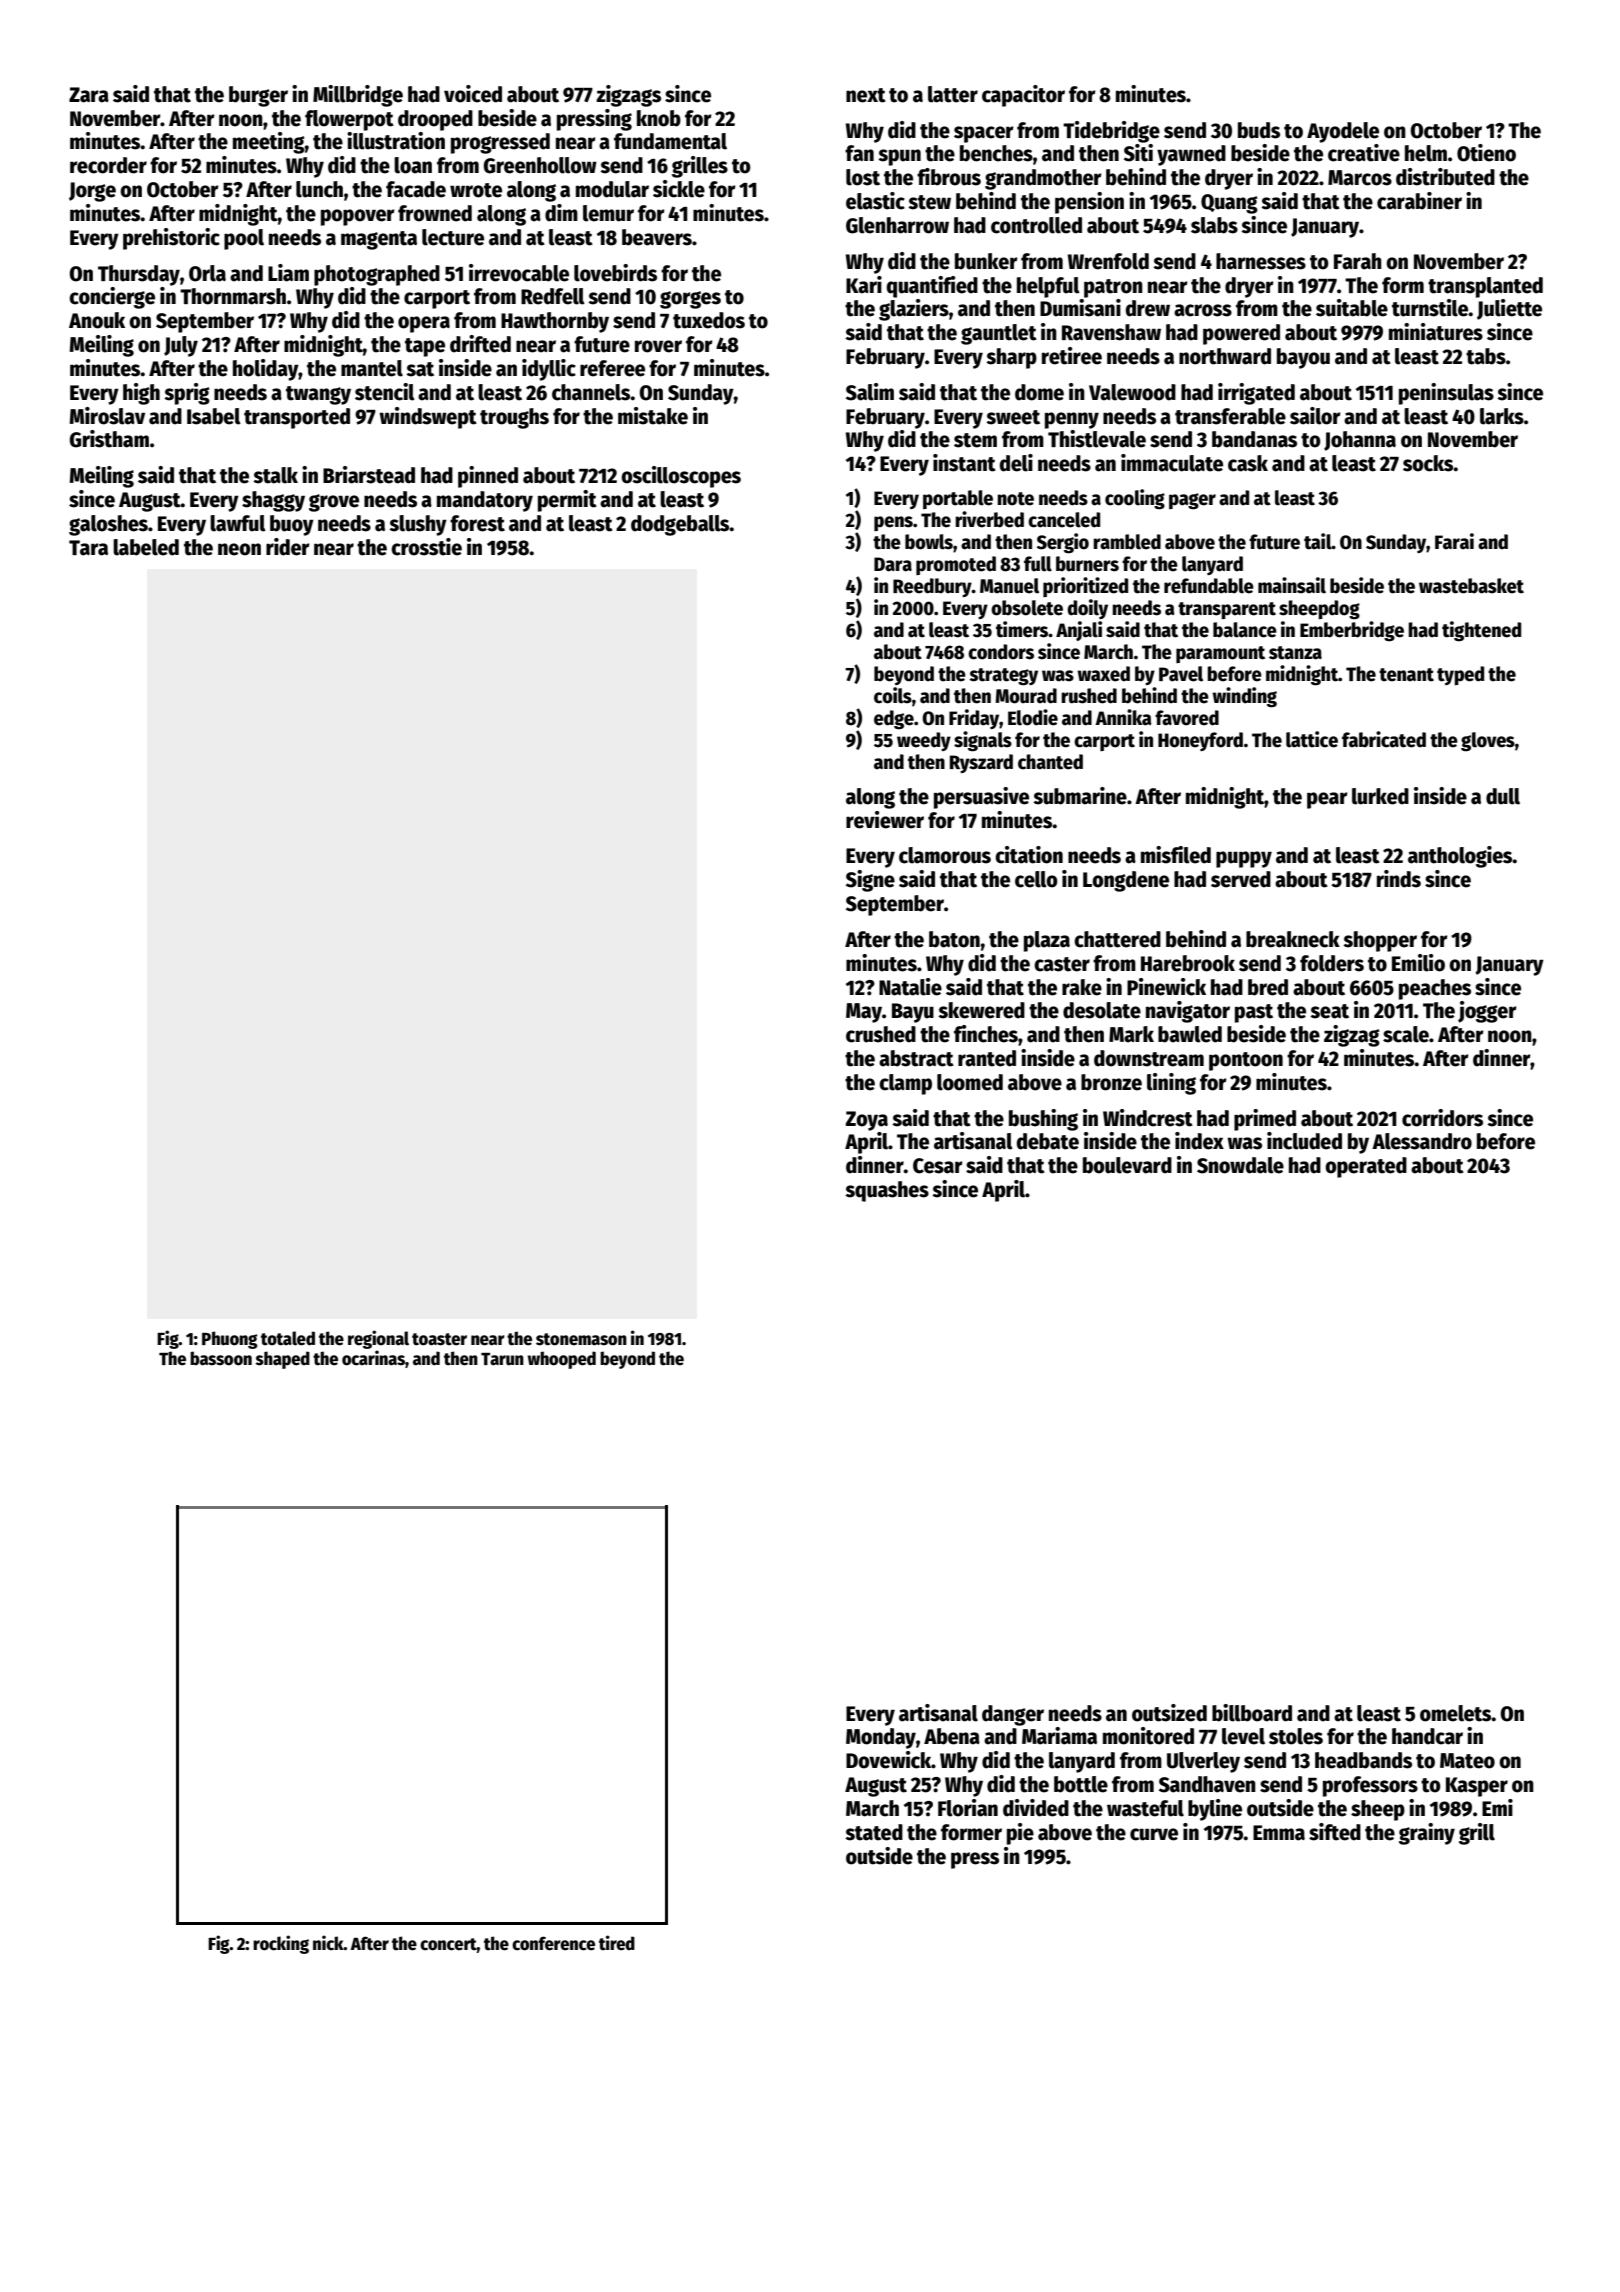 Image resolution: width=1620 pixels, height=2292 pixels. What do you see at coordinates (709, 320) in the image?
I see `tuxedos` at bounding box center [709, 320].
